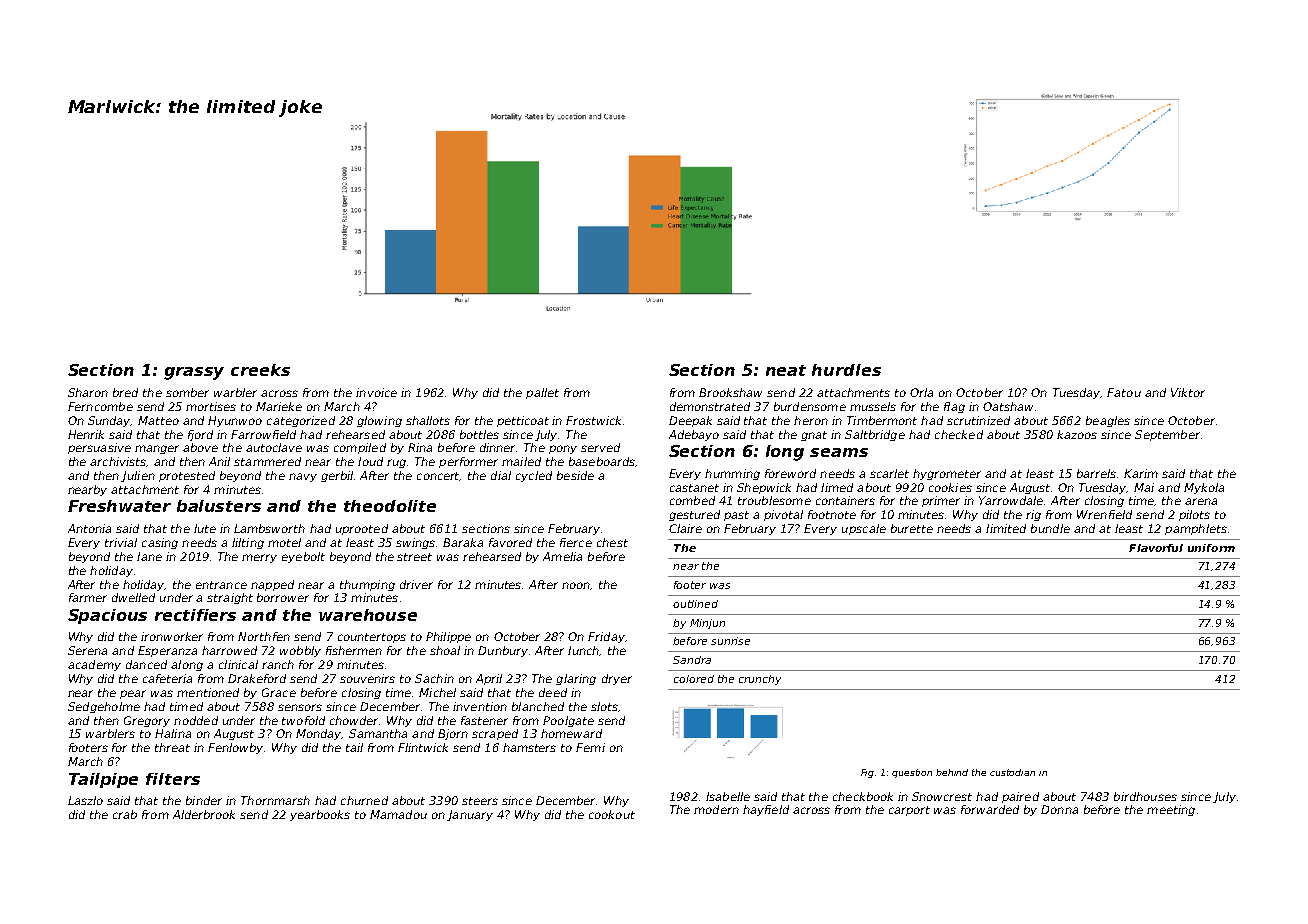 The height and width of the page is (924, 1308). What do you see at coordinates (707, 624) in the page?
I see `Minjun` at bounding box center [707, 624].
